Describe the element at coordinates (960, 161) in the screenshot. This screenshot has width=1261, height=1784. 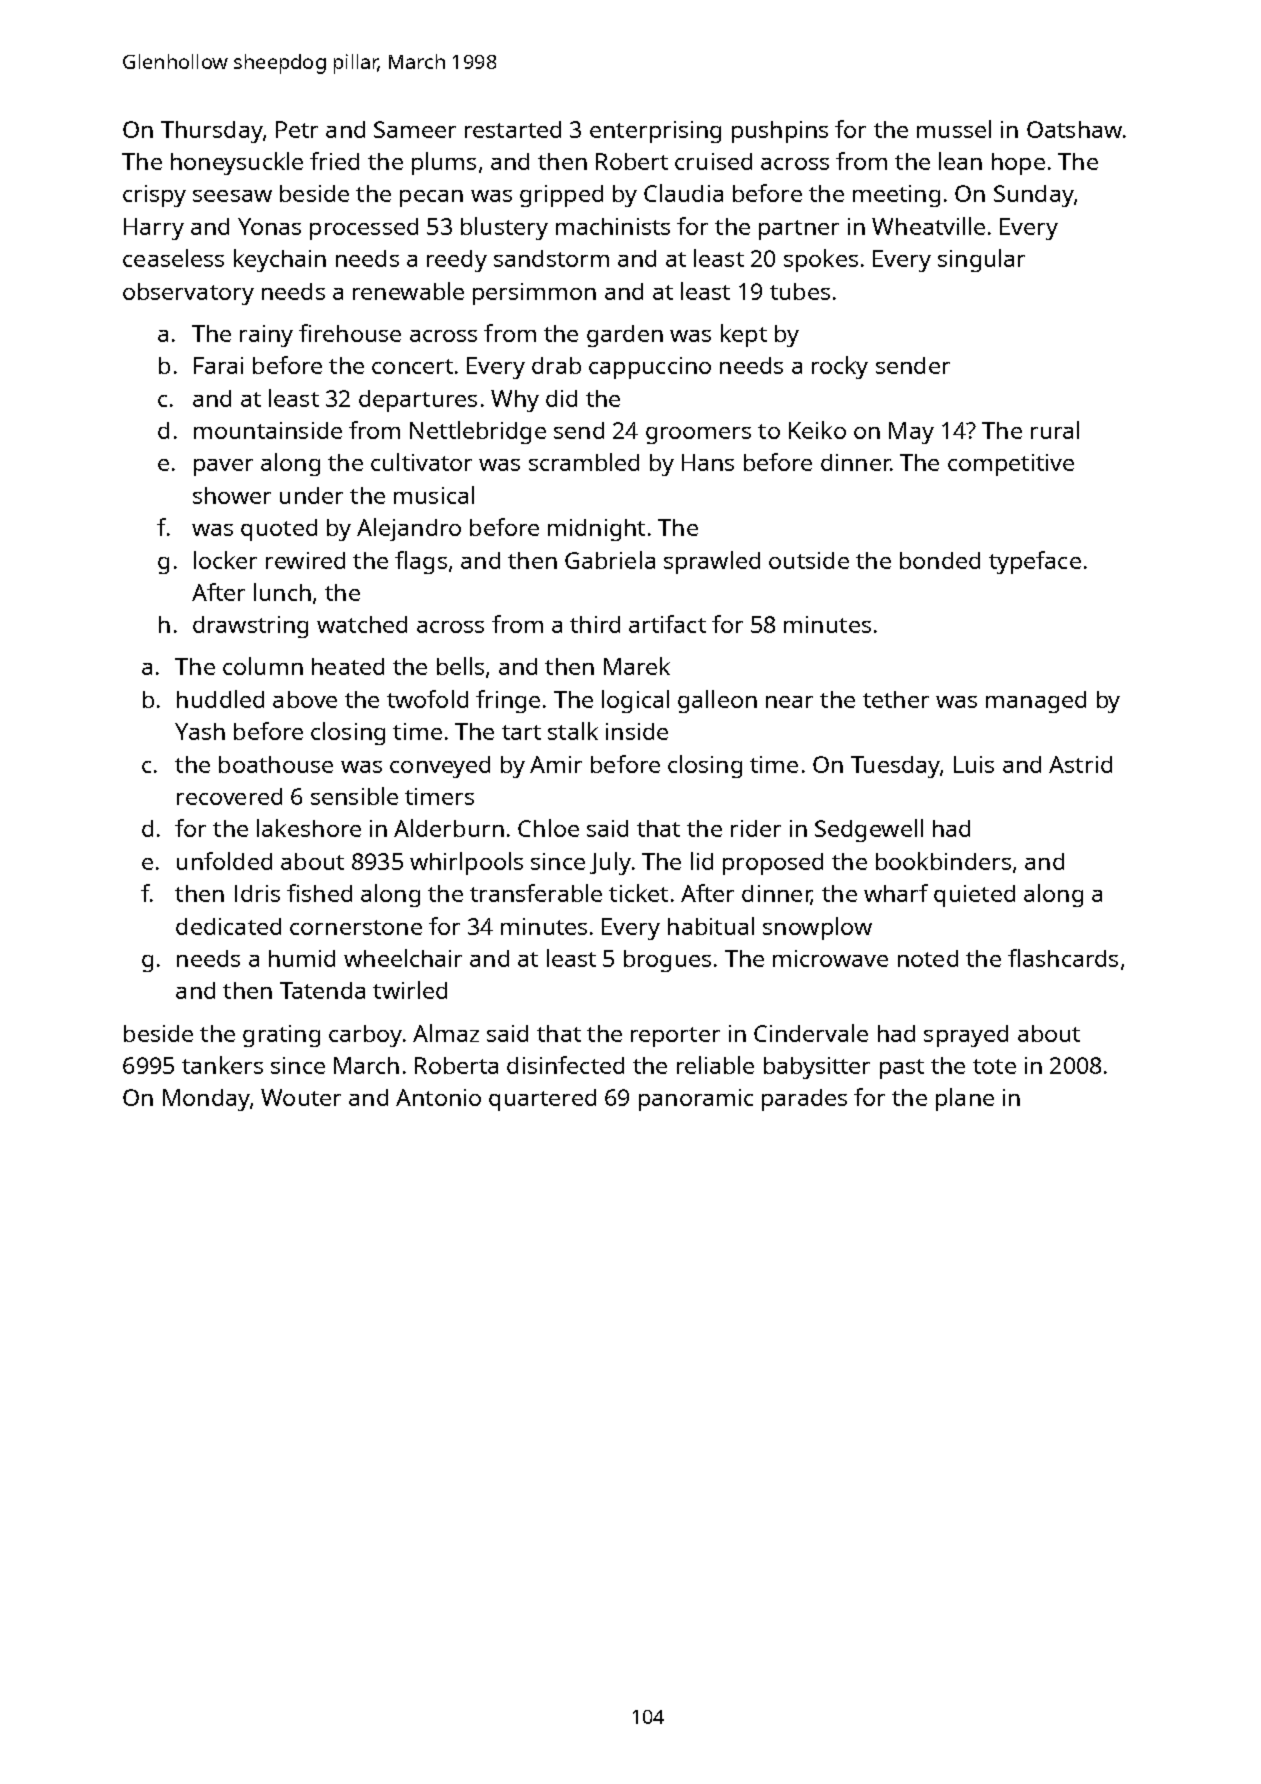
I see `lean` at that location.
